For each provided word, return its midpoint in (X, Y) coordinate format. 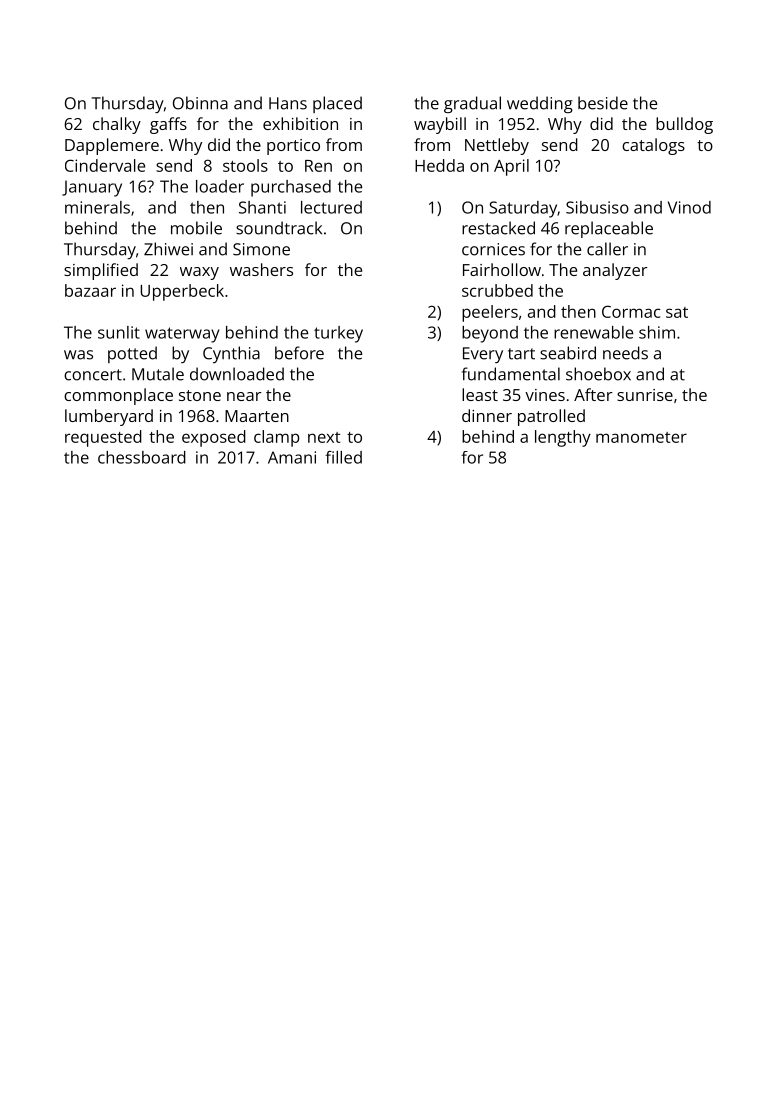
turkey (338, 334)
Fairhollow (502, 269)
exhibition (300, 123)
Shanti (262, 207)
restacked (498, 228)
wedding (540, 104)
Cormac (631, 311)
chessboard (142, 457)
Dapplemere (112, 146)
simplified (101, 271)
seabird (568, 353)
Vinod (689, 207)
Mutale (158, 374)
